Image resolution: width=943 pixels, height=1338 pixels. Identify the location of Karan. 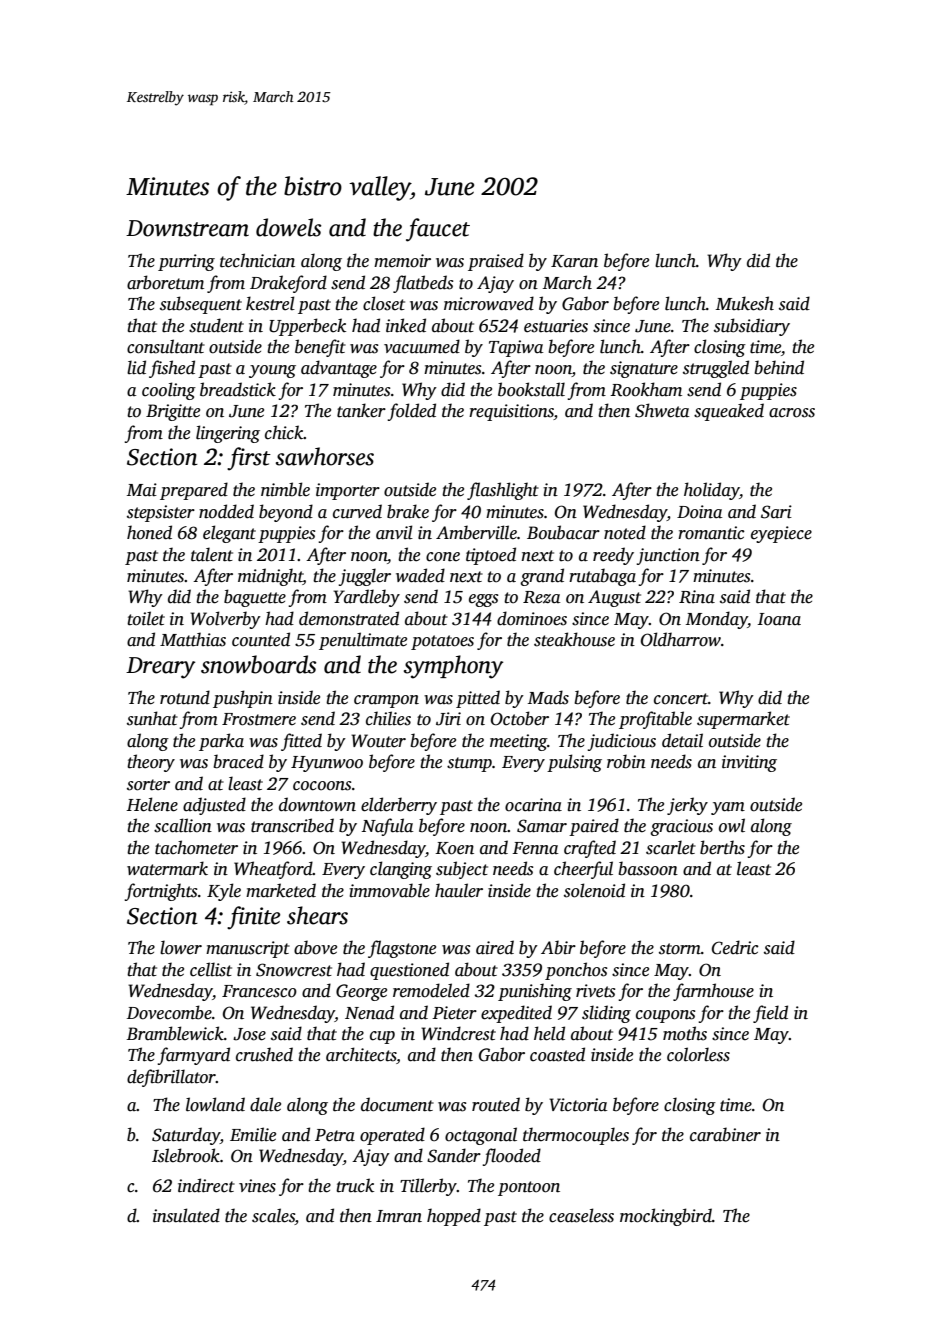
(574, 261).
